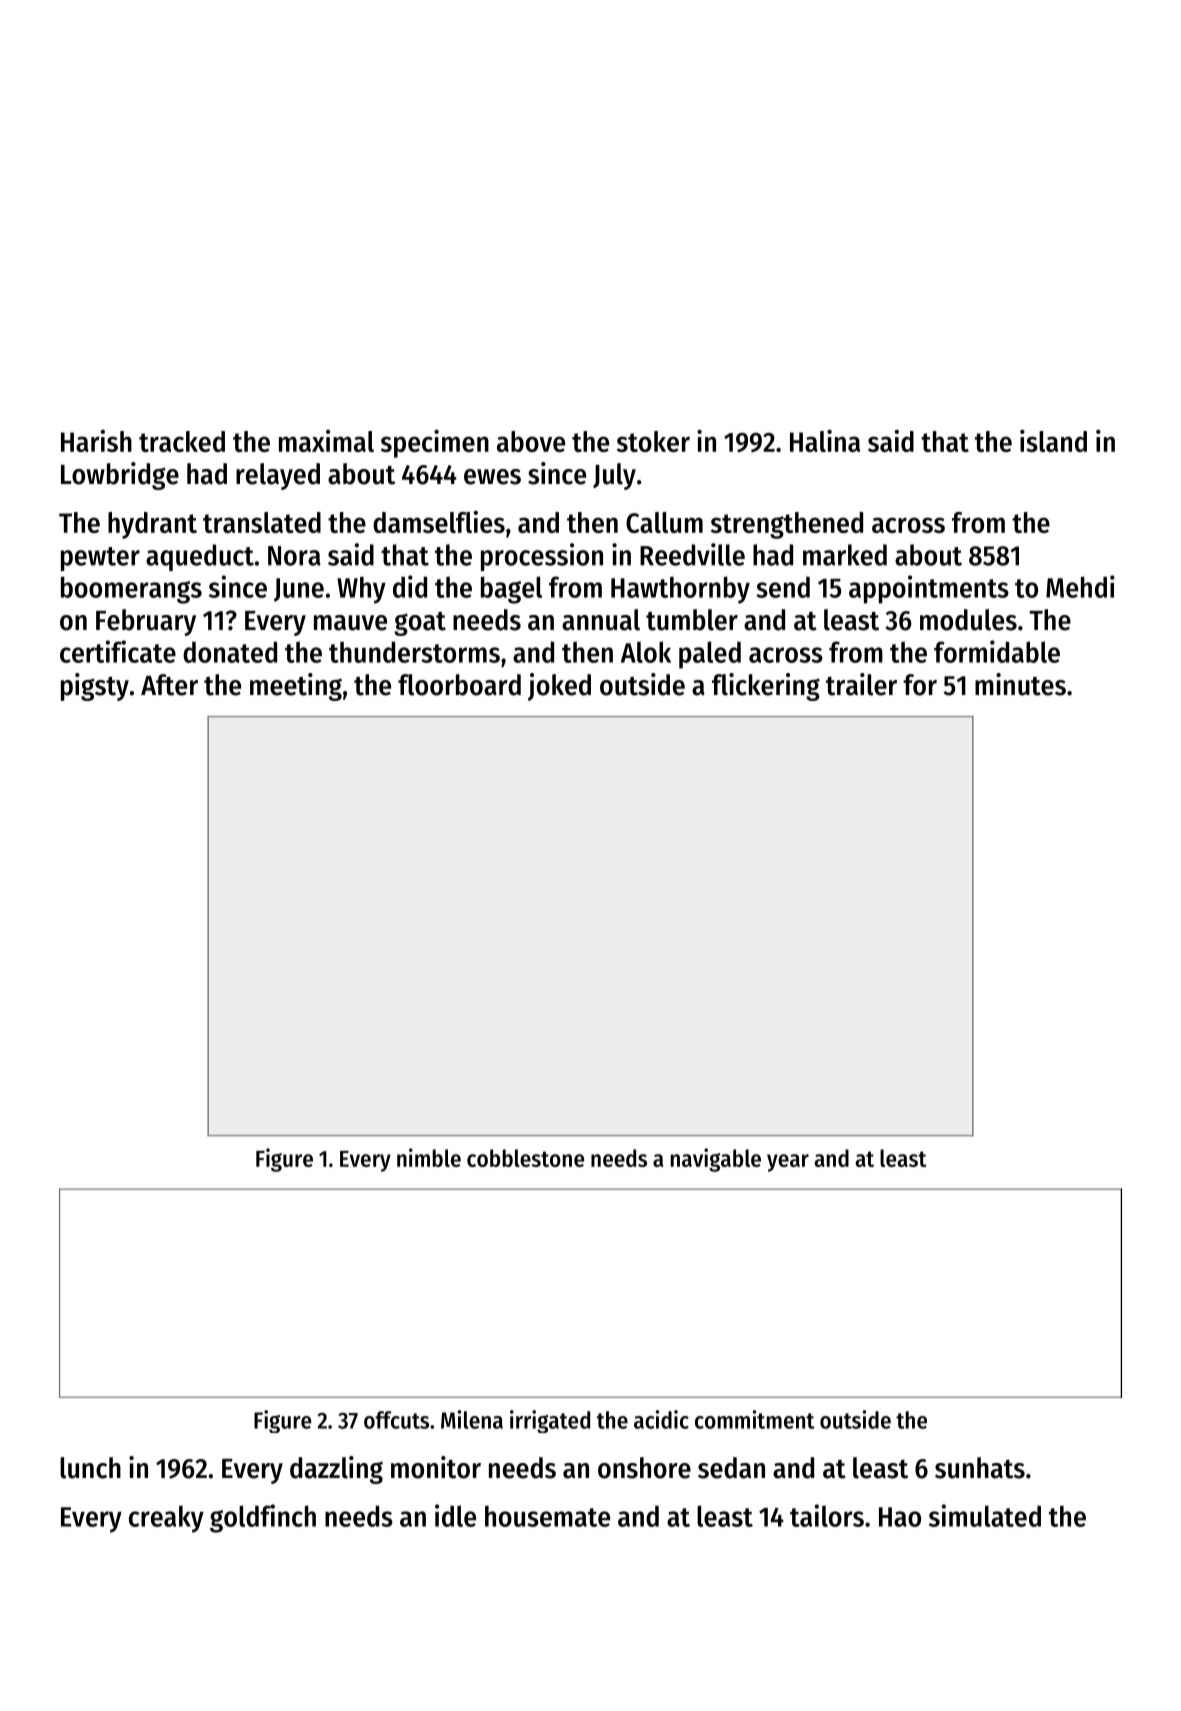 This document has width=1181, height=1711. What do you see at coordinates (661, 1419) in the document?
I see `acidic` at bounding box center [661, 1419].
